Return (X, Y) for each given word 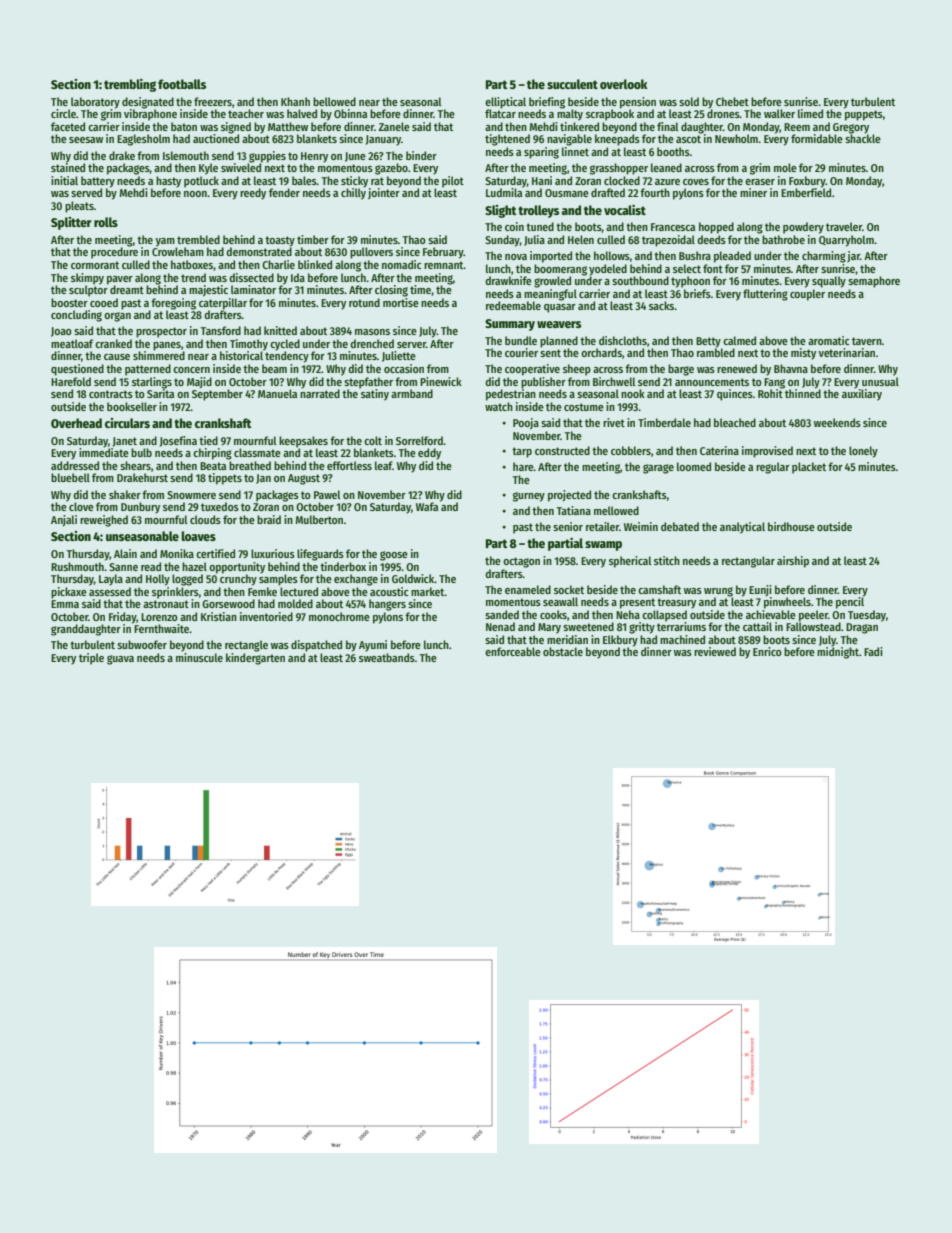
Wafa (427, 506)
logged (187, 580)
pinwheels (787, 603)
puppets (864, 115)
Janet (125, 442)
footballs (182, 84)
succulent (572, 84)
